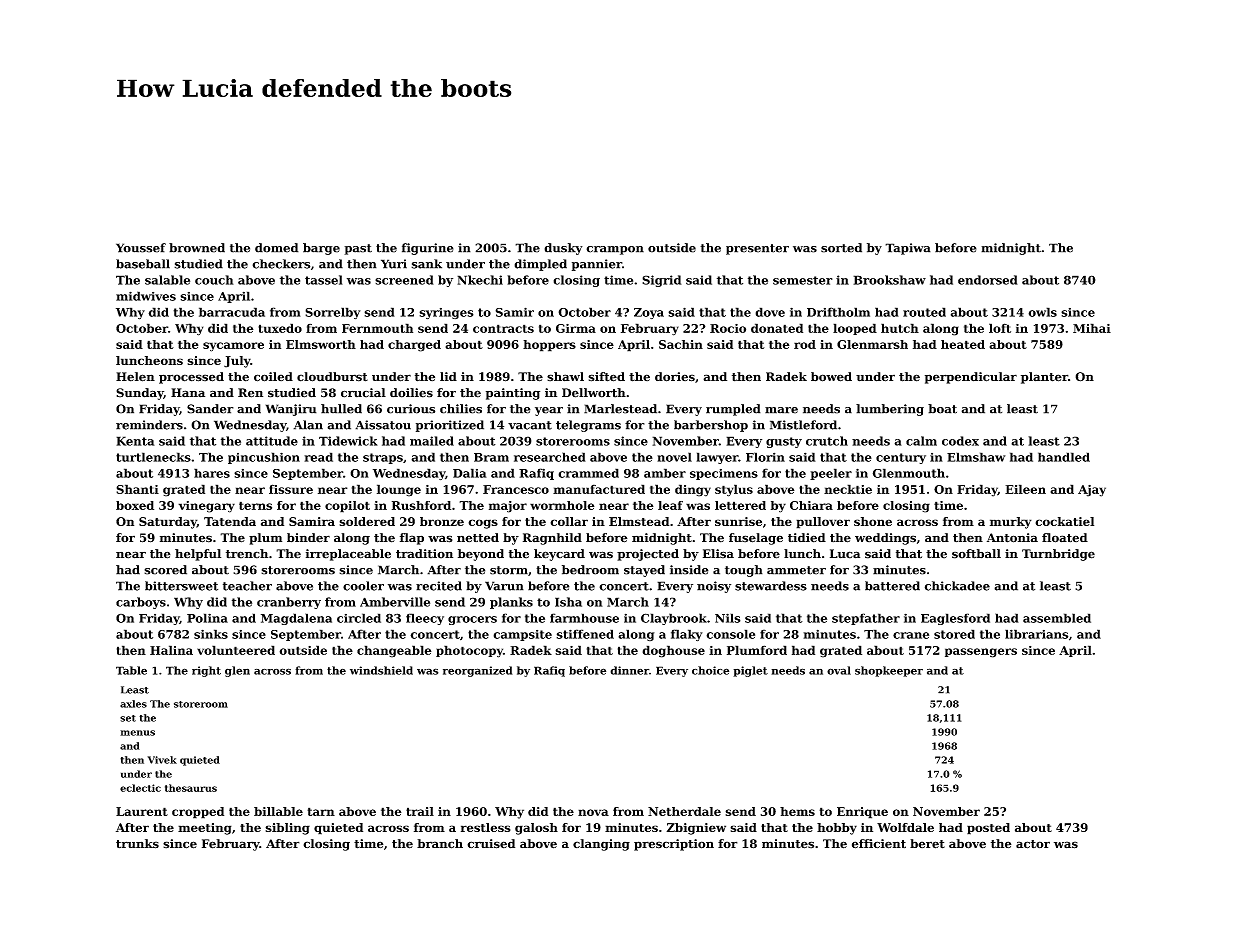 Image resolution: width=1233 pixels, height=952 pixels. Describe the element at coordinates (141, 248) in the screenshot. I see `Youssef` at that location.
